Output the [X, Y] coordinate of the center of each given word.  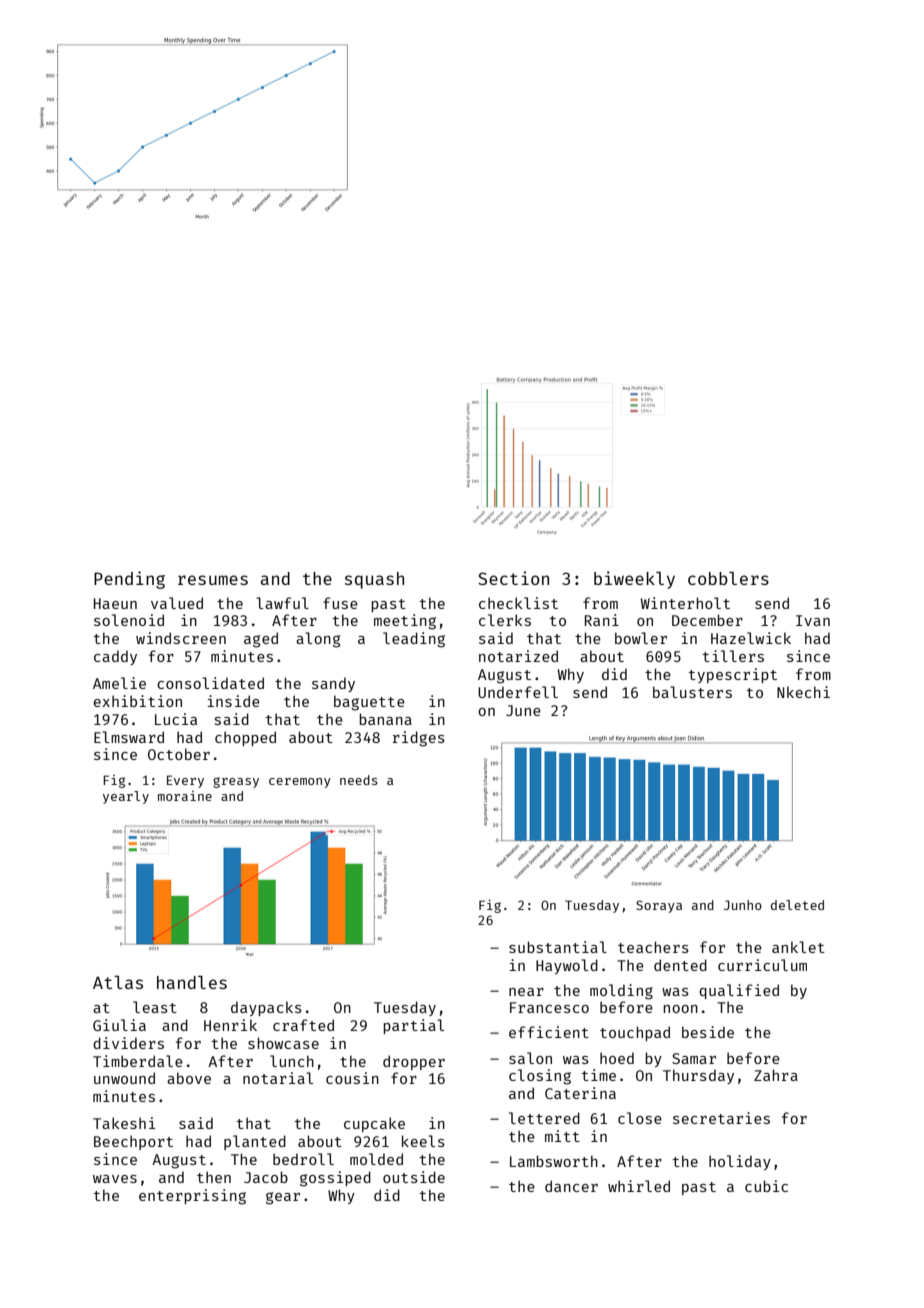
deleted [797, 905]
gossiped [335, 1179]
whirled [639, 1186]
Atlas [118, 982]
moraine [185, 796]
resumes [213, 580]
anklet [798, 947]
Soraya [659, 906]
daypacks [266, 1008]
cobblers [728, 578]
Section [513, 578]
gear [283, 1198]
